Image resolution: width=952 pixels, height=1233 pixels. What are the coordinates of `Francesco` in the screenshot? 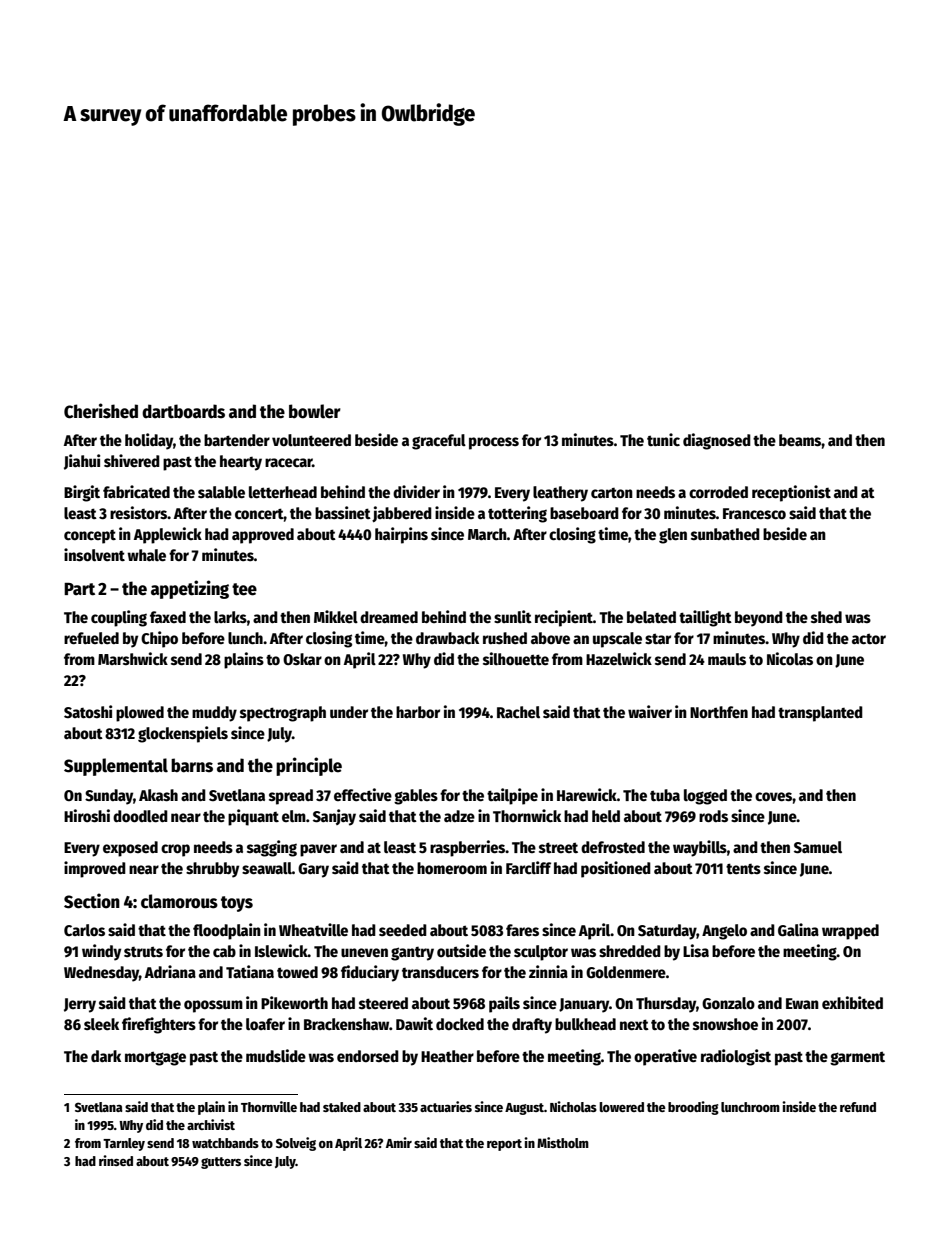 It's located at (754, 514).
